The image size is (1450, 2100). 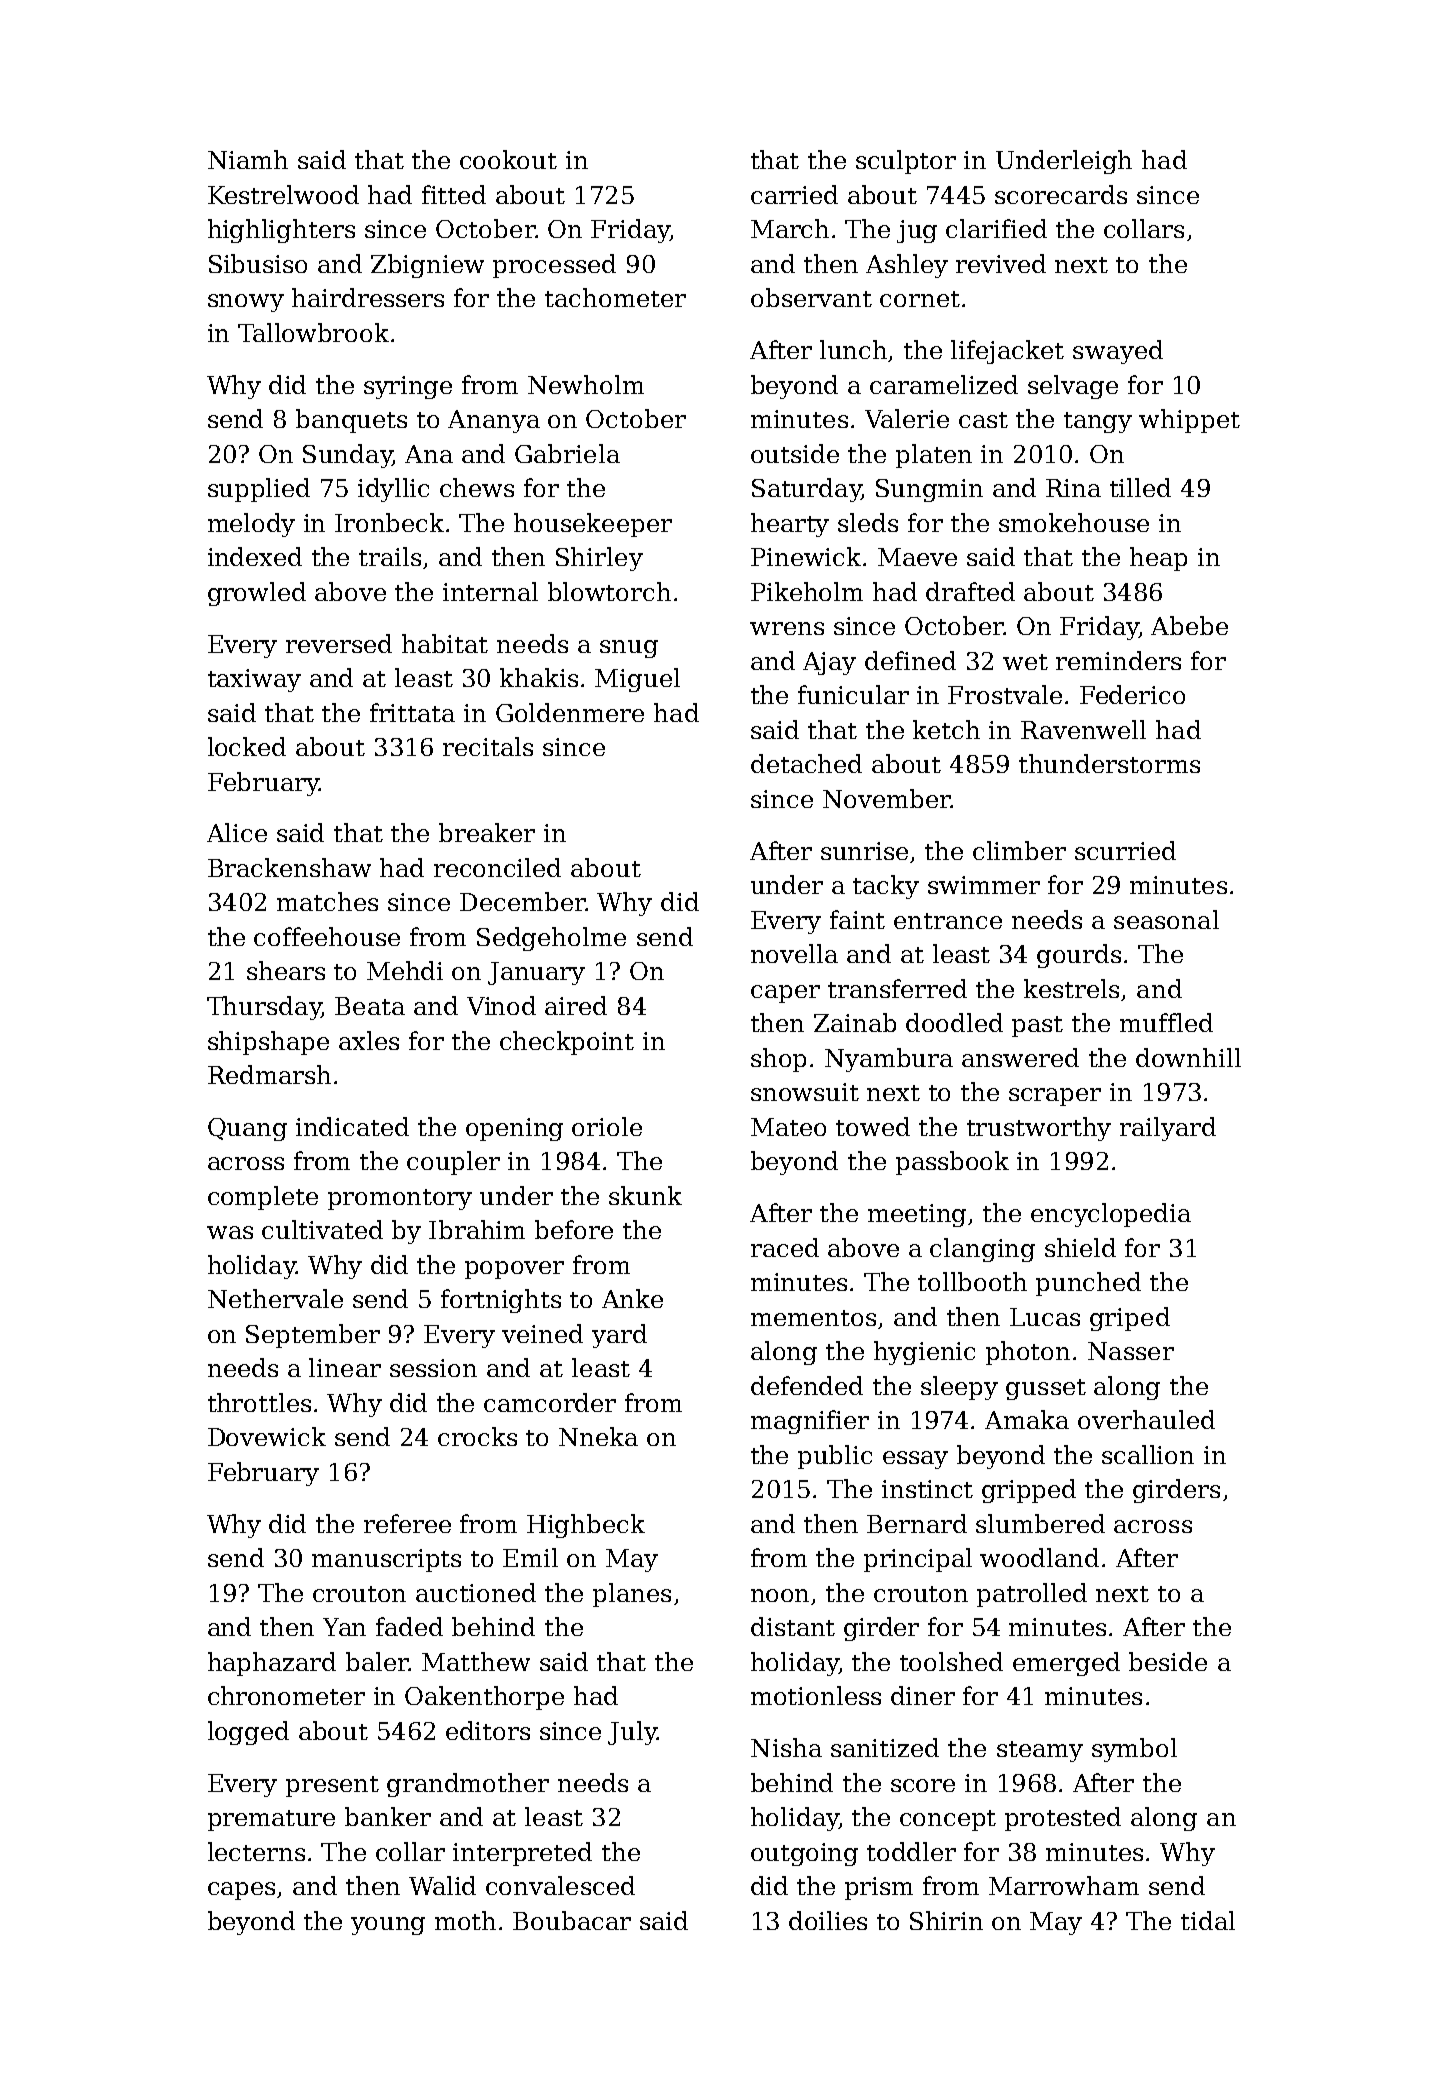 I want to click on Zainab, so click(x=855, y=1022).
